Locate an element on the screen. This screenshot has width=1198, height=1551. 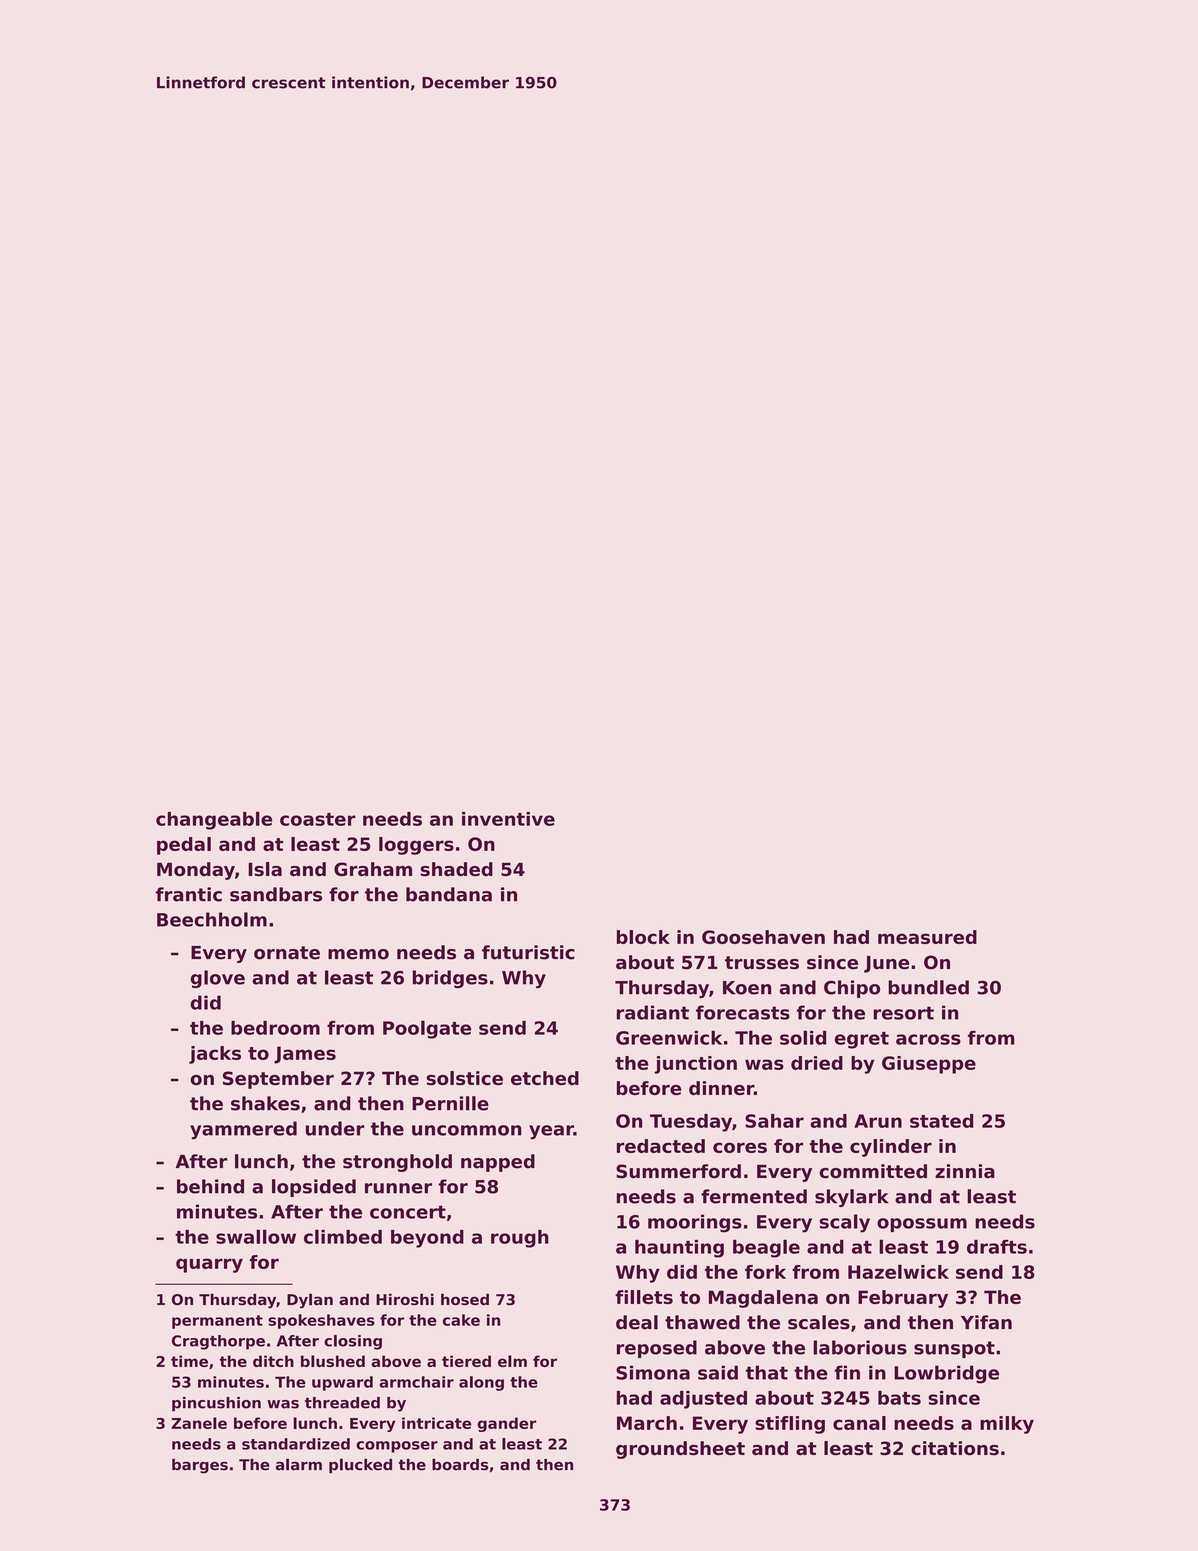
barges is located at coordinates (200, 1466).
